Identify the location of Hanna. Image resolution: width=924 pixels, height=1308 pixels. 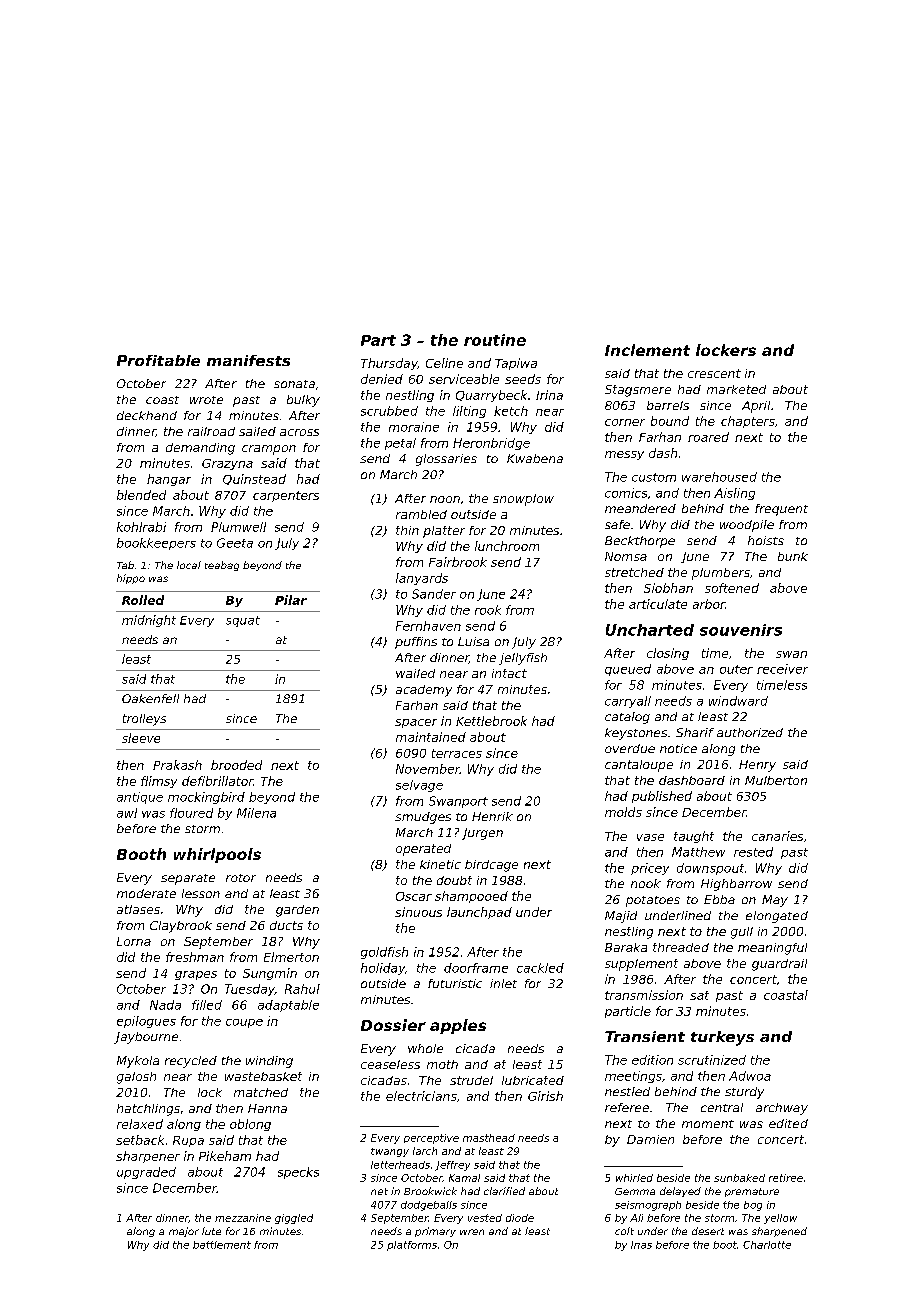
(267, 1108).
